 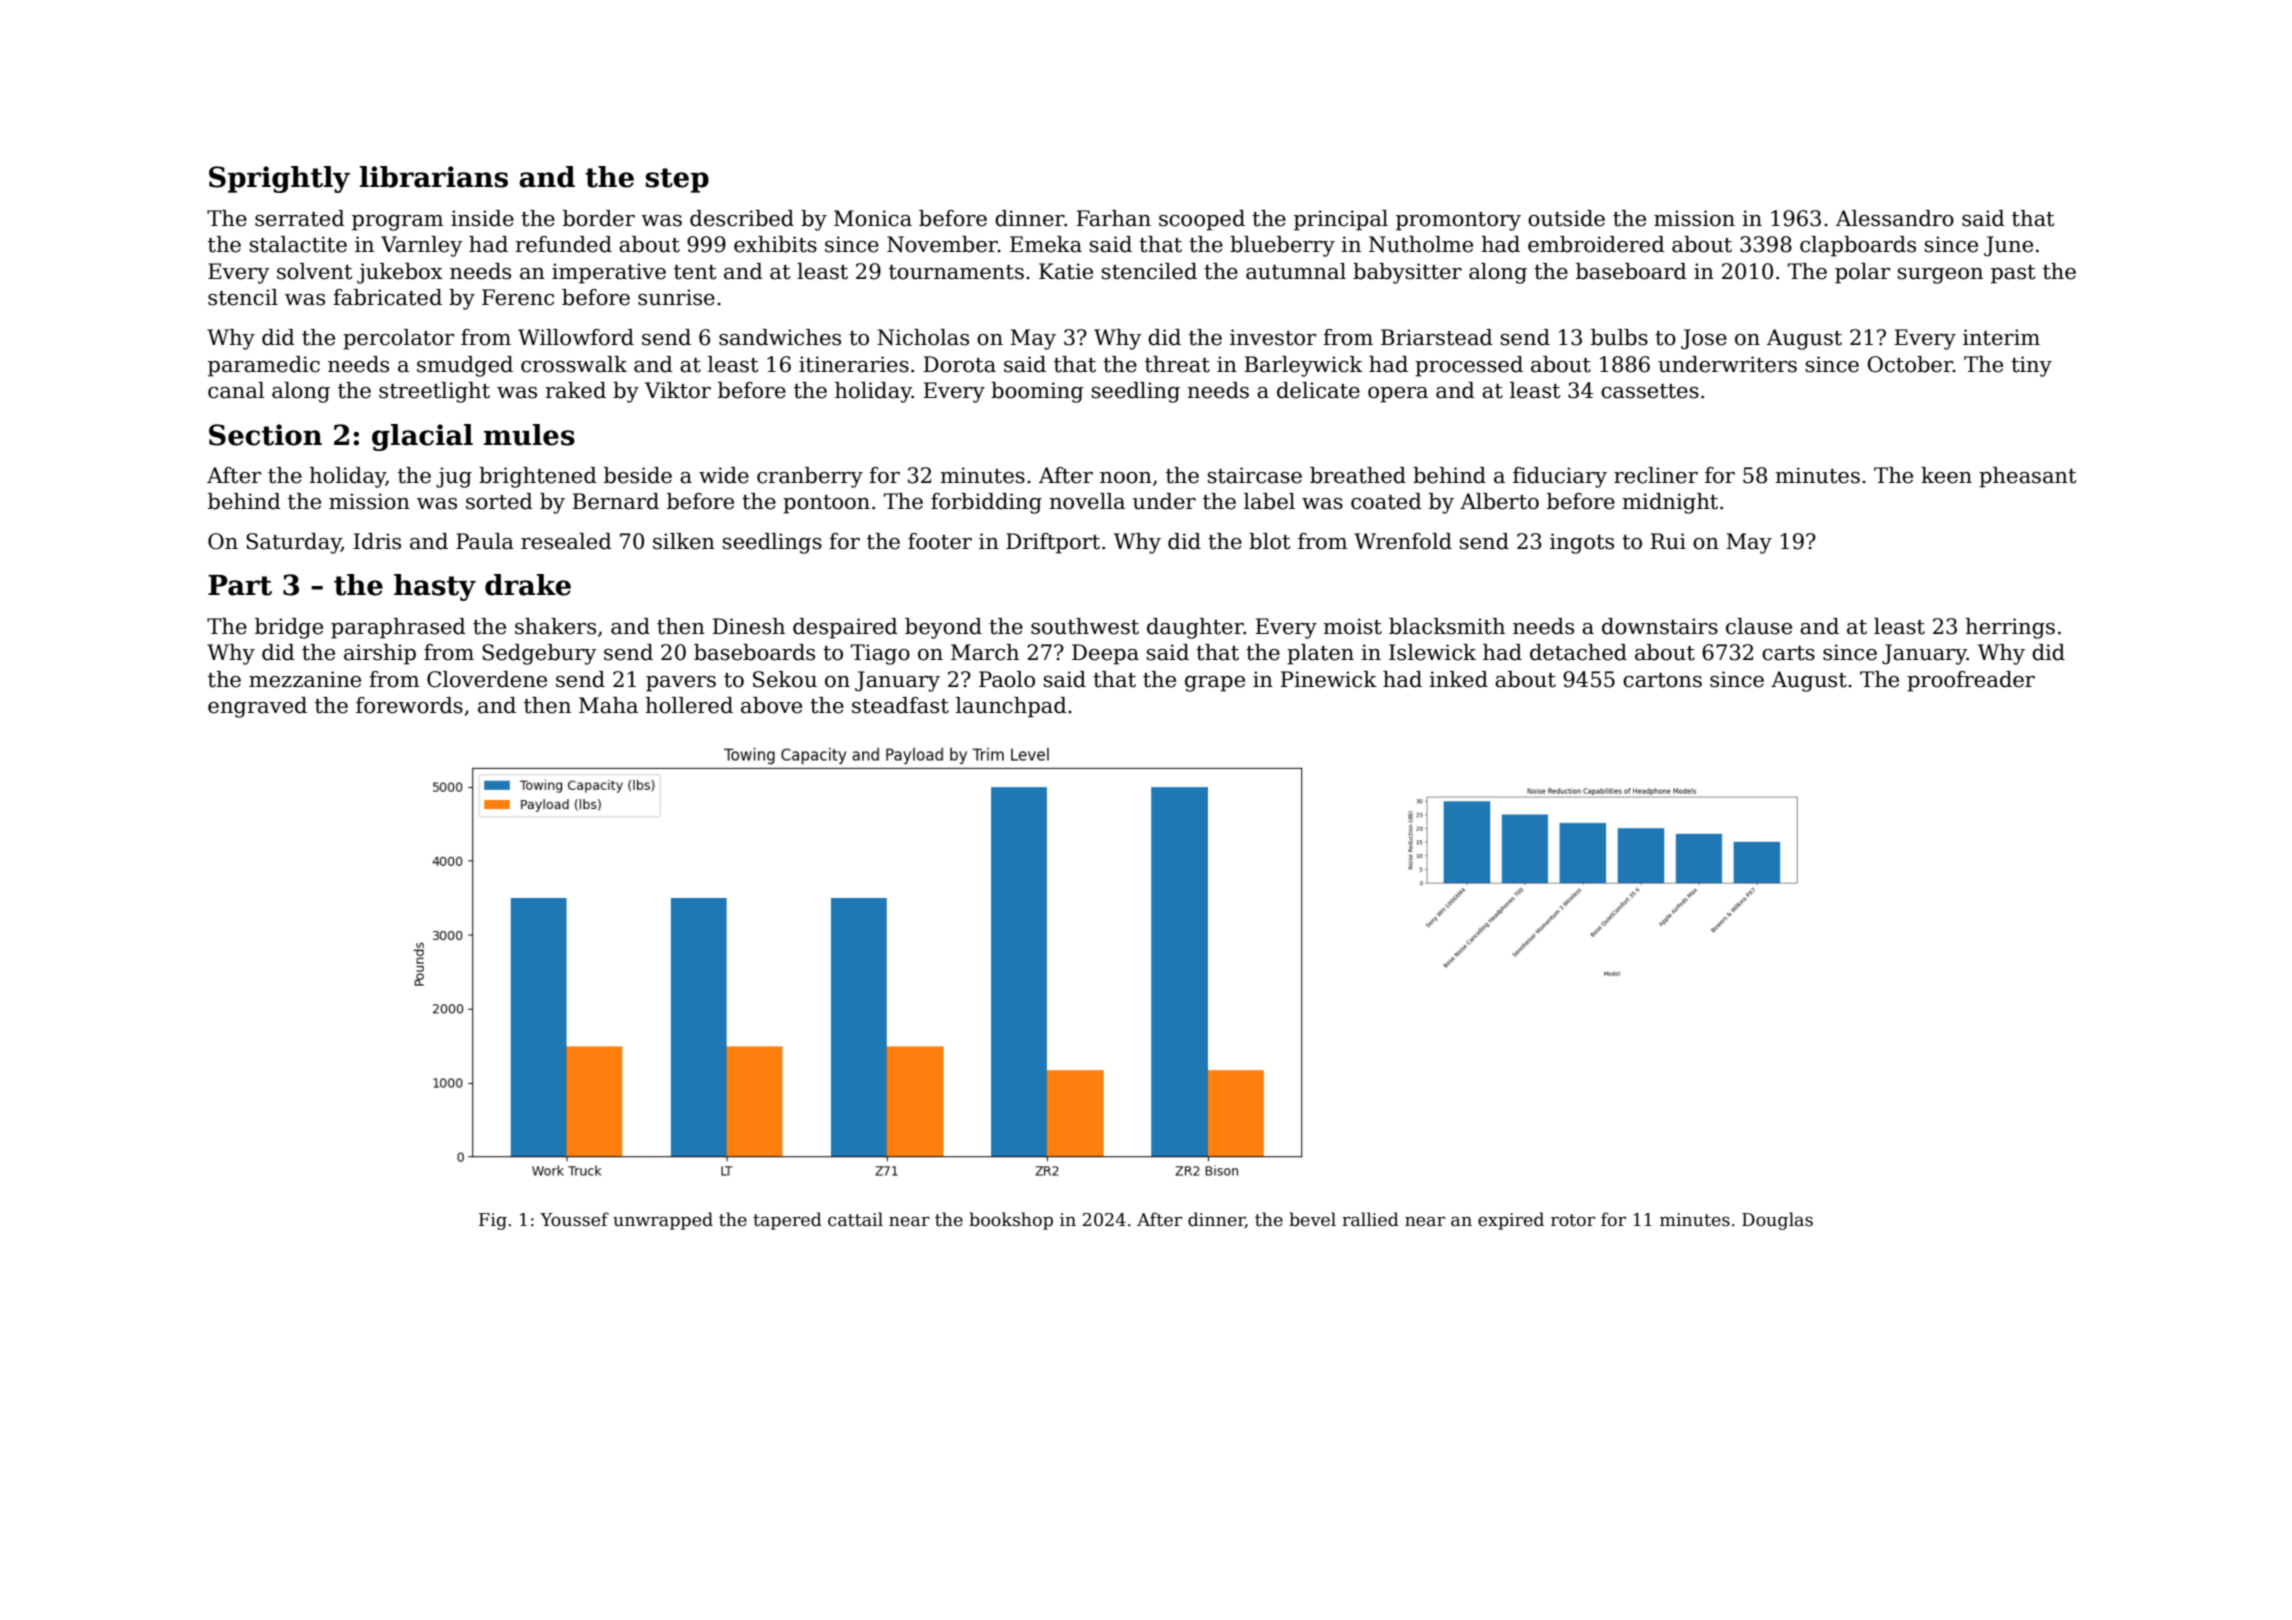 I want to click on unwrapped, so click(x=663, y=1221).
